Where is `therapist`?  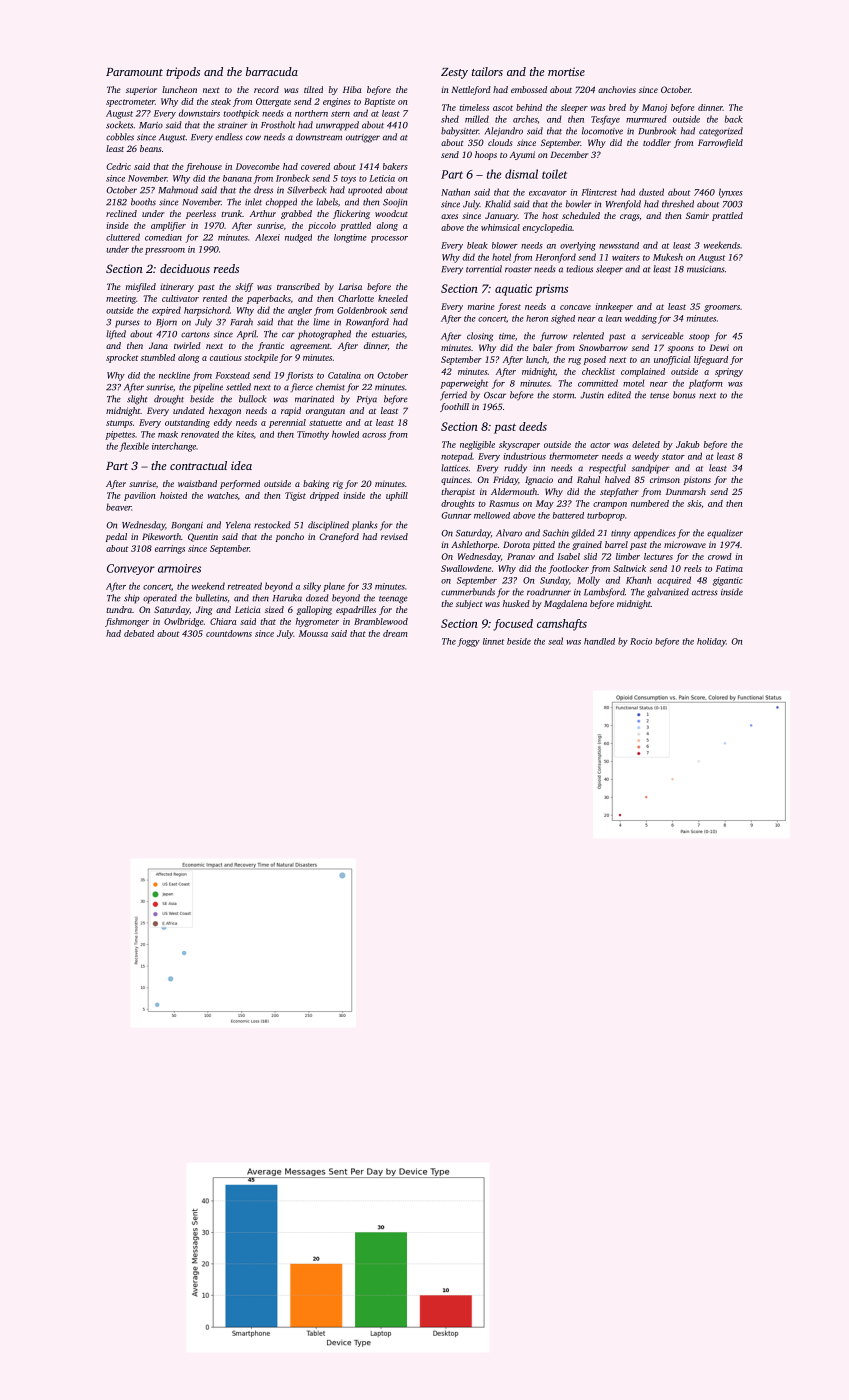 therapist is located at coordinates (458, 492).
